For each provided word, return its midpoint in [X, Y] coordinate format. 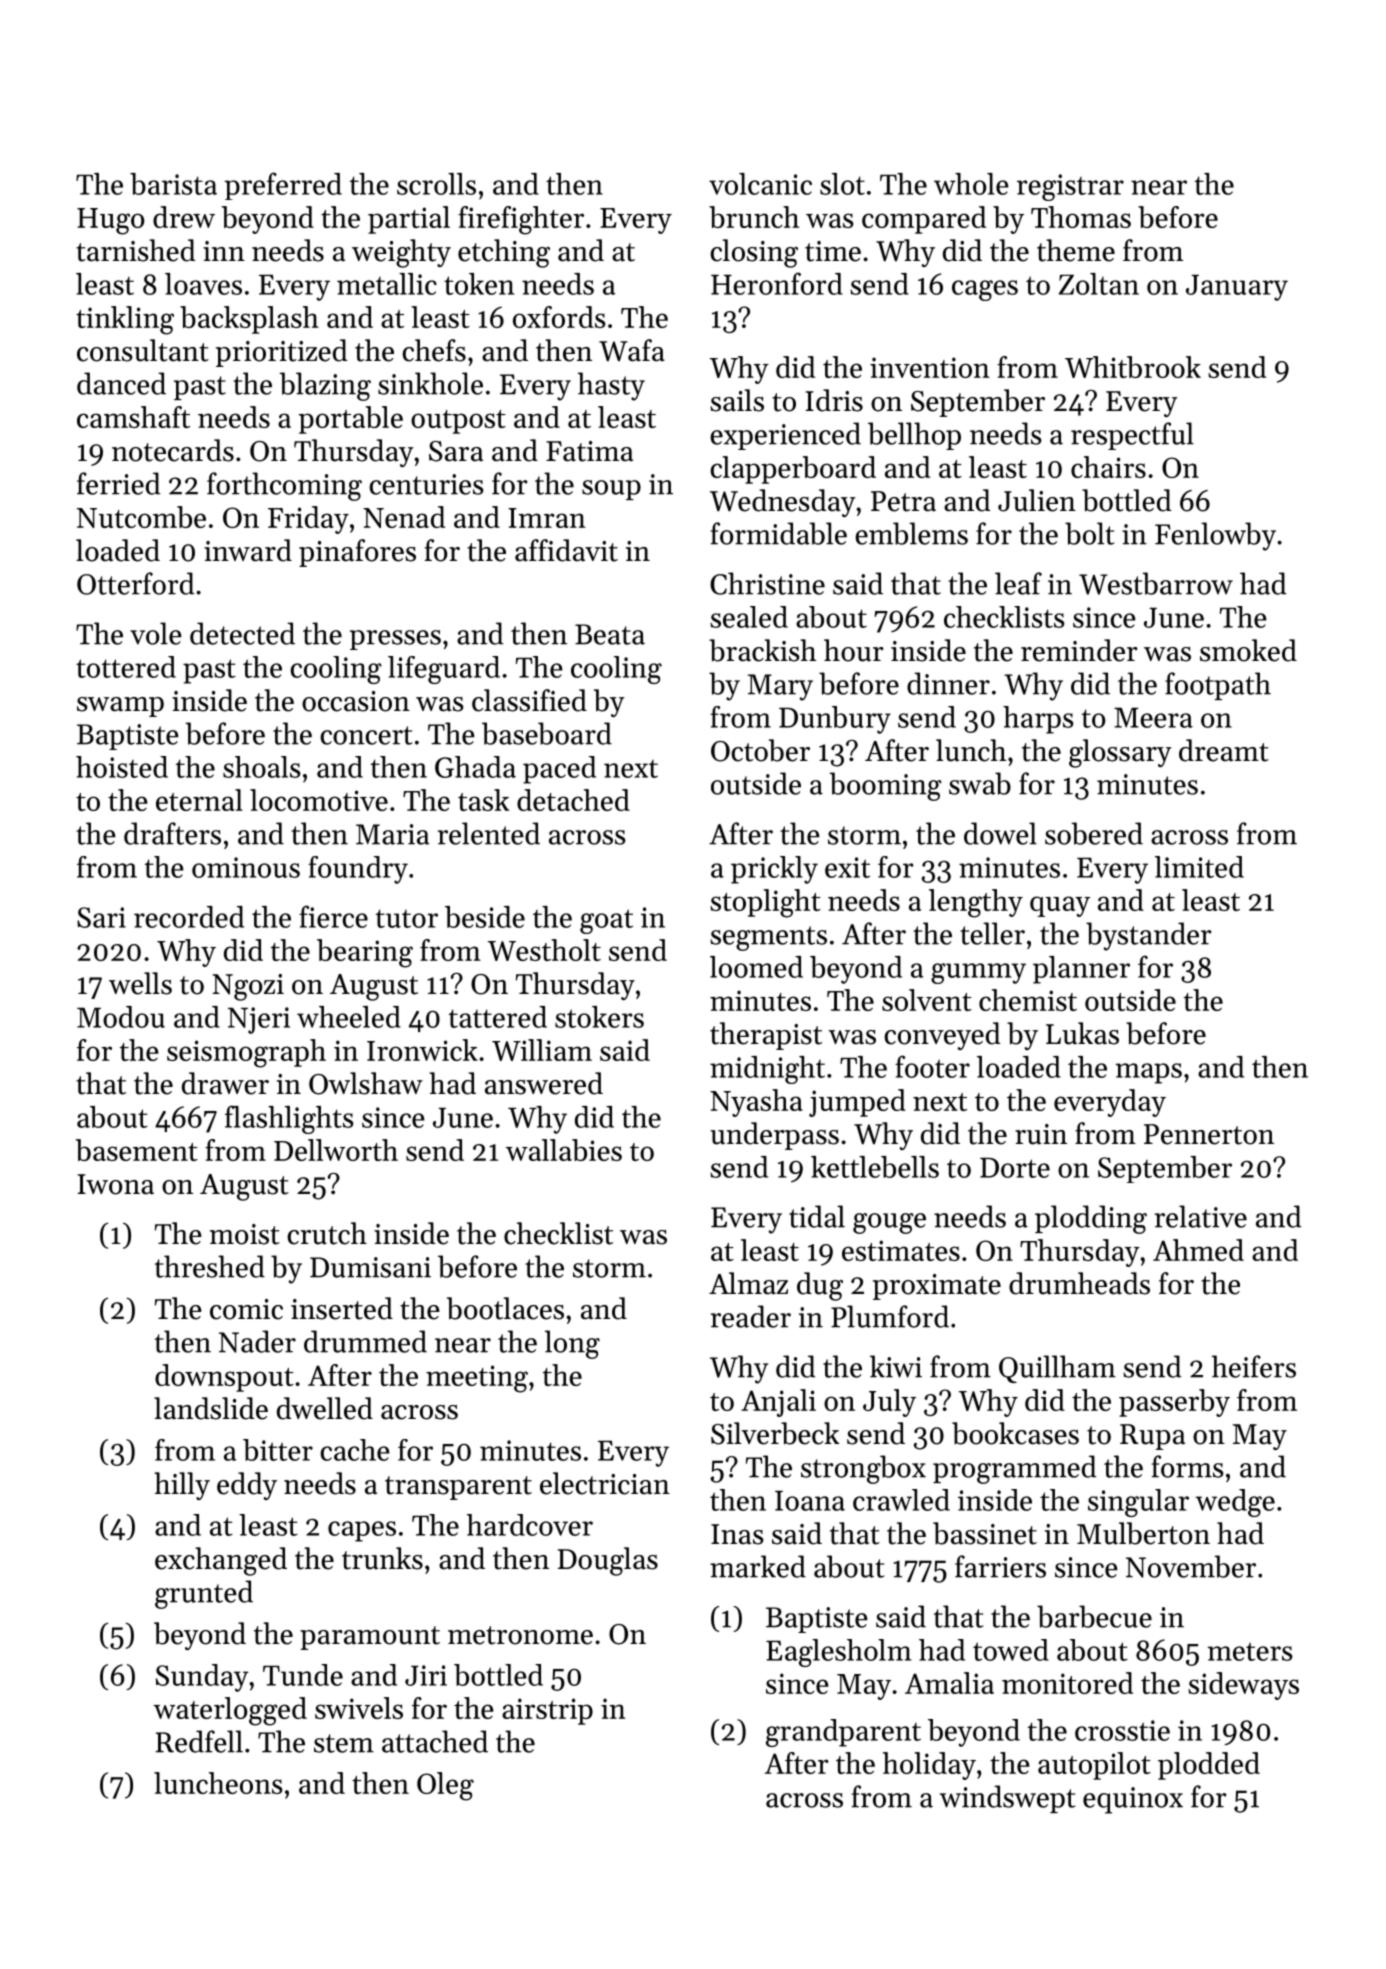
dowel [1000, 833]
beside [485, 917]
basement [137, 1150]
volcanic [760, 184]
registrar [1070, 187]
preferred [283, 186]
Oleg [445, 1786]
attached [435, 1741]
